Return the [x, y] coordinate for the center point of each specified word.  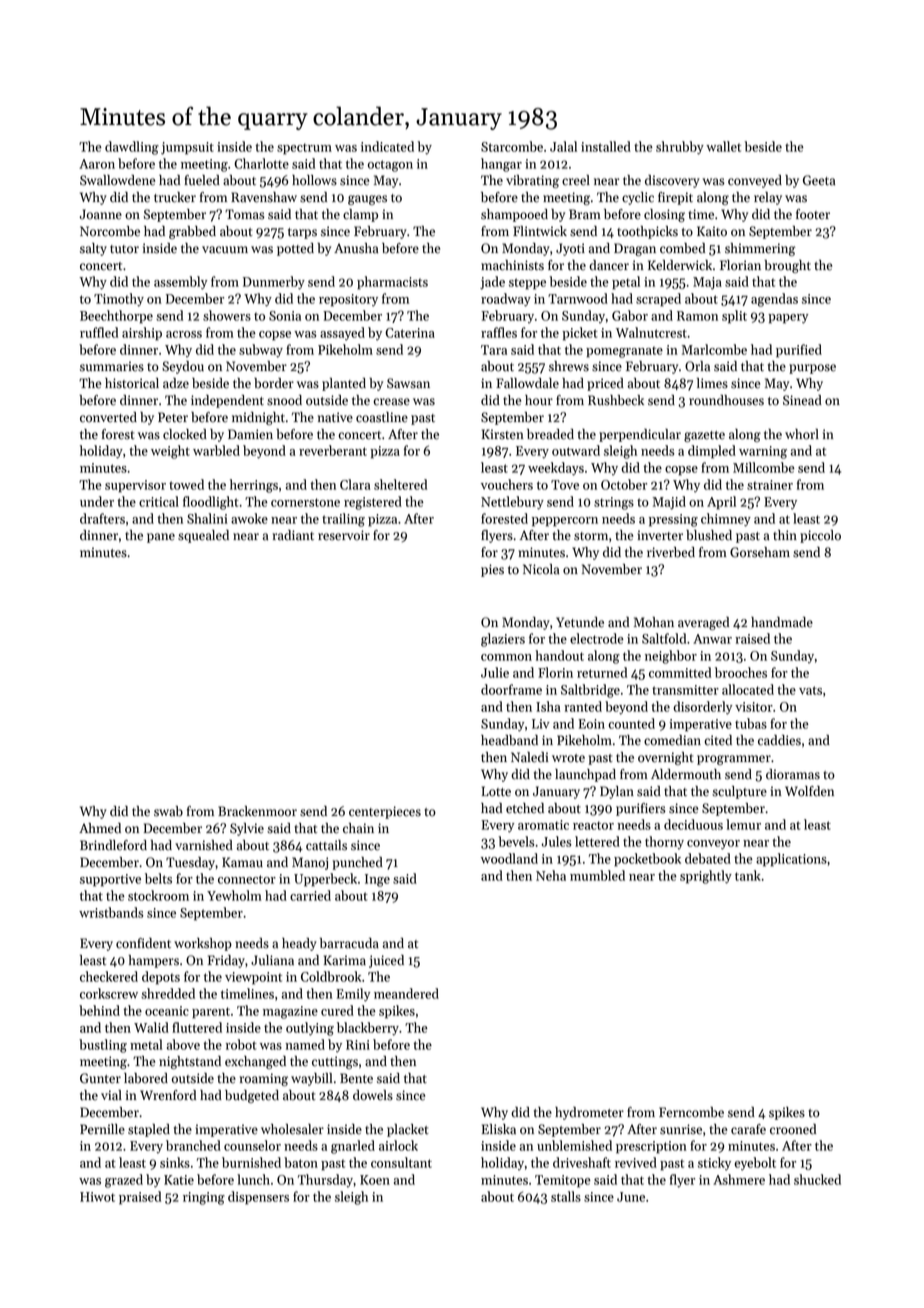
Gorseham [760, 552]
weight [170, 452]
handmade [782, 622]
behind [99, 1010]
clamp [360, 215]
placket [408, 1130]
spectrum [304, 149]
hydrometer [589, 1113]
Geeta [819, 180]
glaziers [503, 640]
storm [591, 536]
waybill [311, 1079]
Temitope [563, 1181]
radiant [293, 535]
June [631, 1197]
